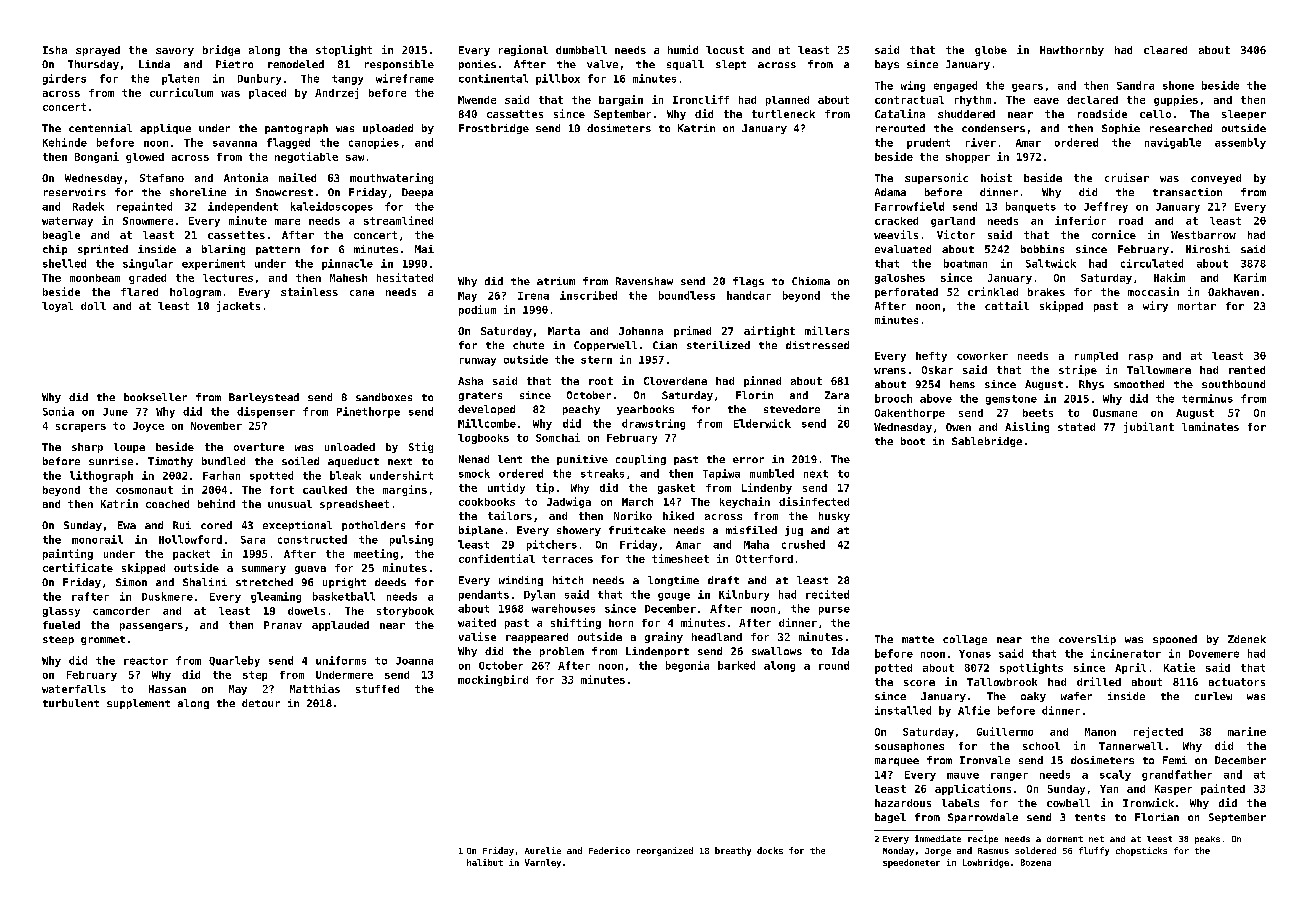  Describe the element at coordinates (138, 704) in the screenshot. I see `supplement` at that location.
